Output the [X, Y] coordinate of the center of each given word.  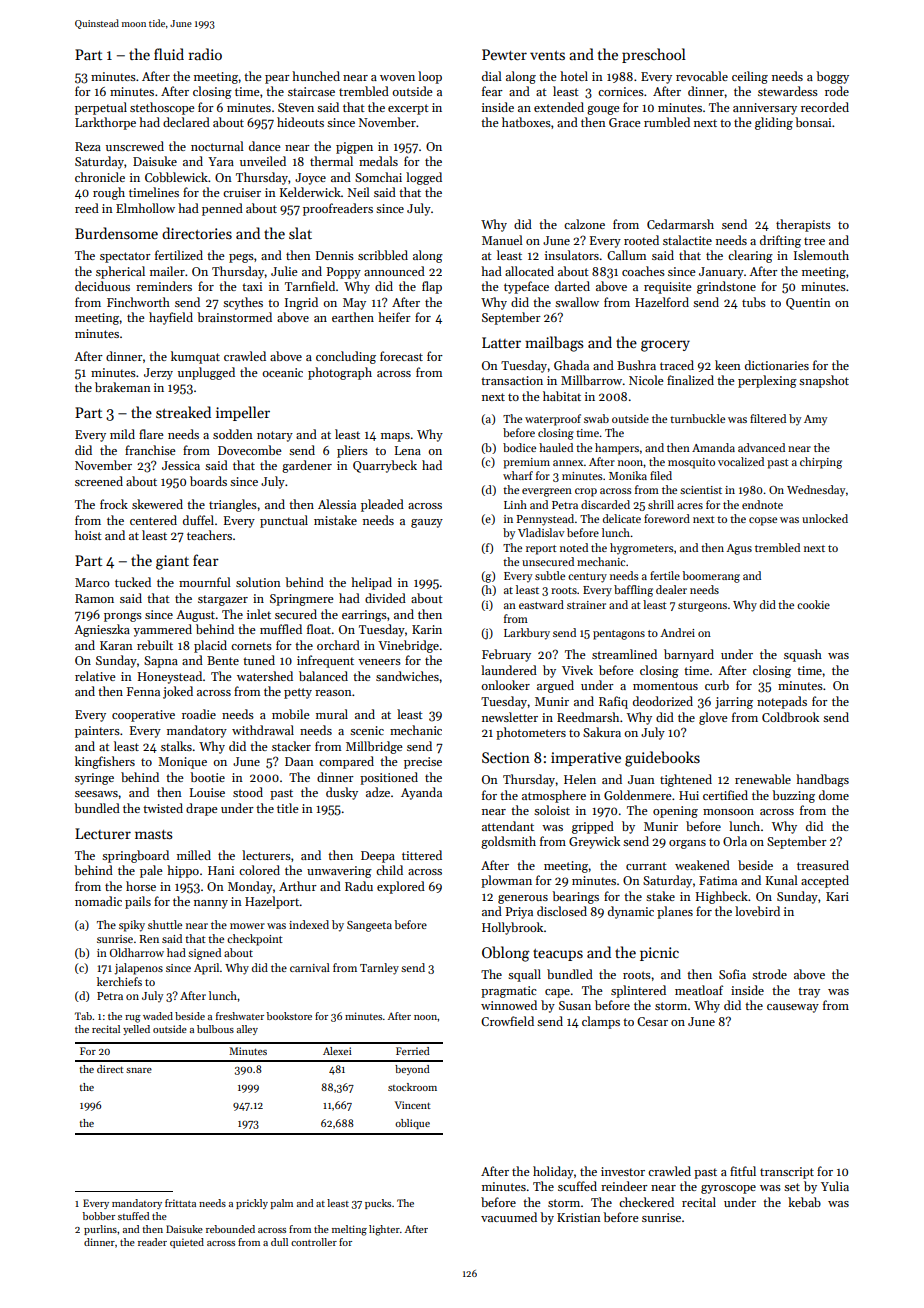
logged [424, 178]
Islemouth [821, 255]
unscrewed [135, 146]
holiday [553, 1172]
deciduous [102, 286]
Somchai [378, 177]
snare [139, 1070]
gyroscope [728, 1189]
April [206, 969]
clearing [750, 256]
